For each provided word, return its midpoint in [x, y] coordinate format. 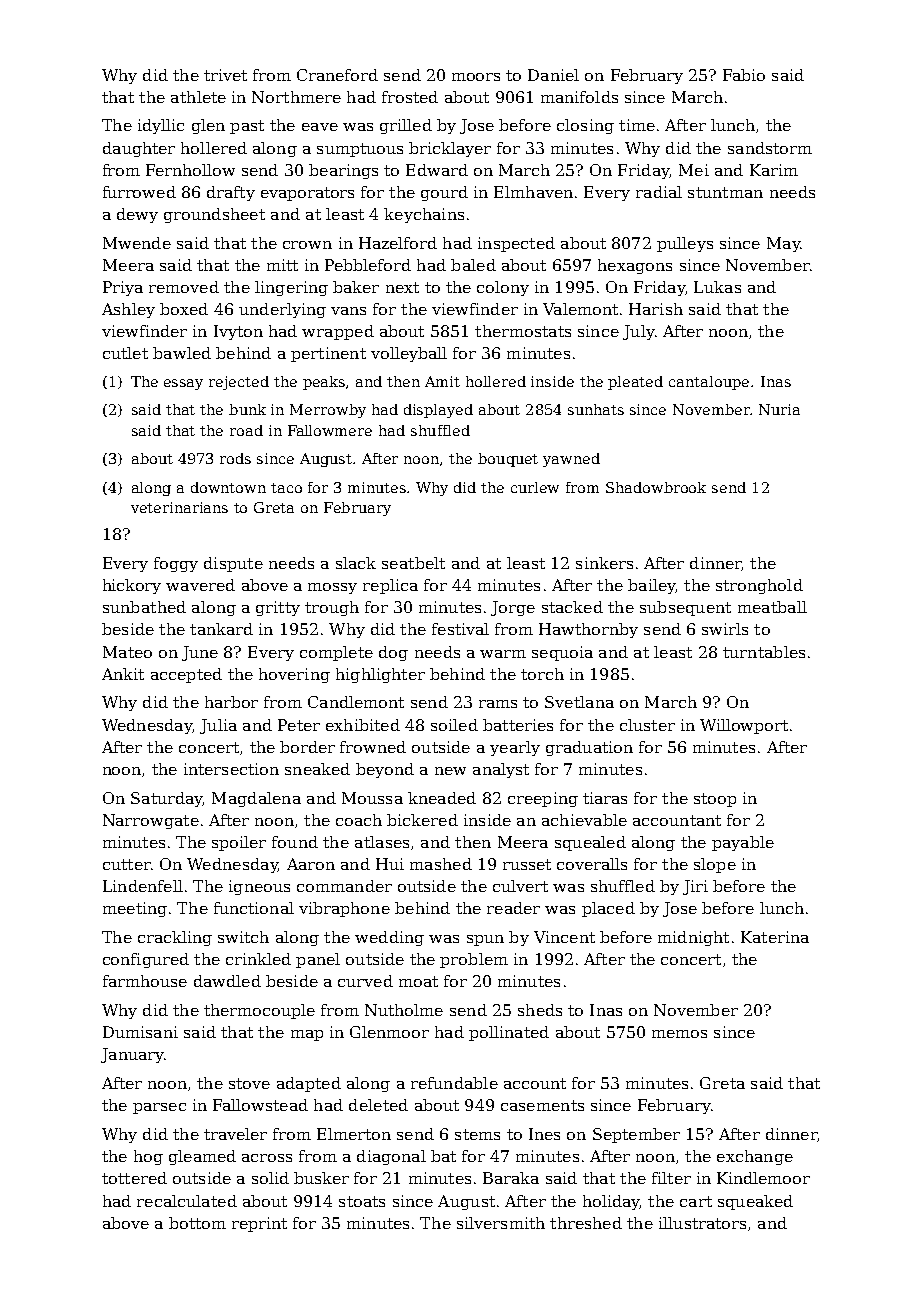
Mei [694, 170]
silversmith [501, 1223]
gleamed [202, 1157]
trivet [225, 75]
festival [460, 629]
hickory [132, 586]
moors [476, 77]
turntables [764, 652]
